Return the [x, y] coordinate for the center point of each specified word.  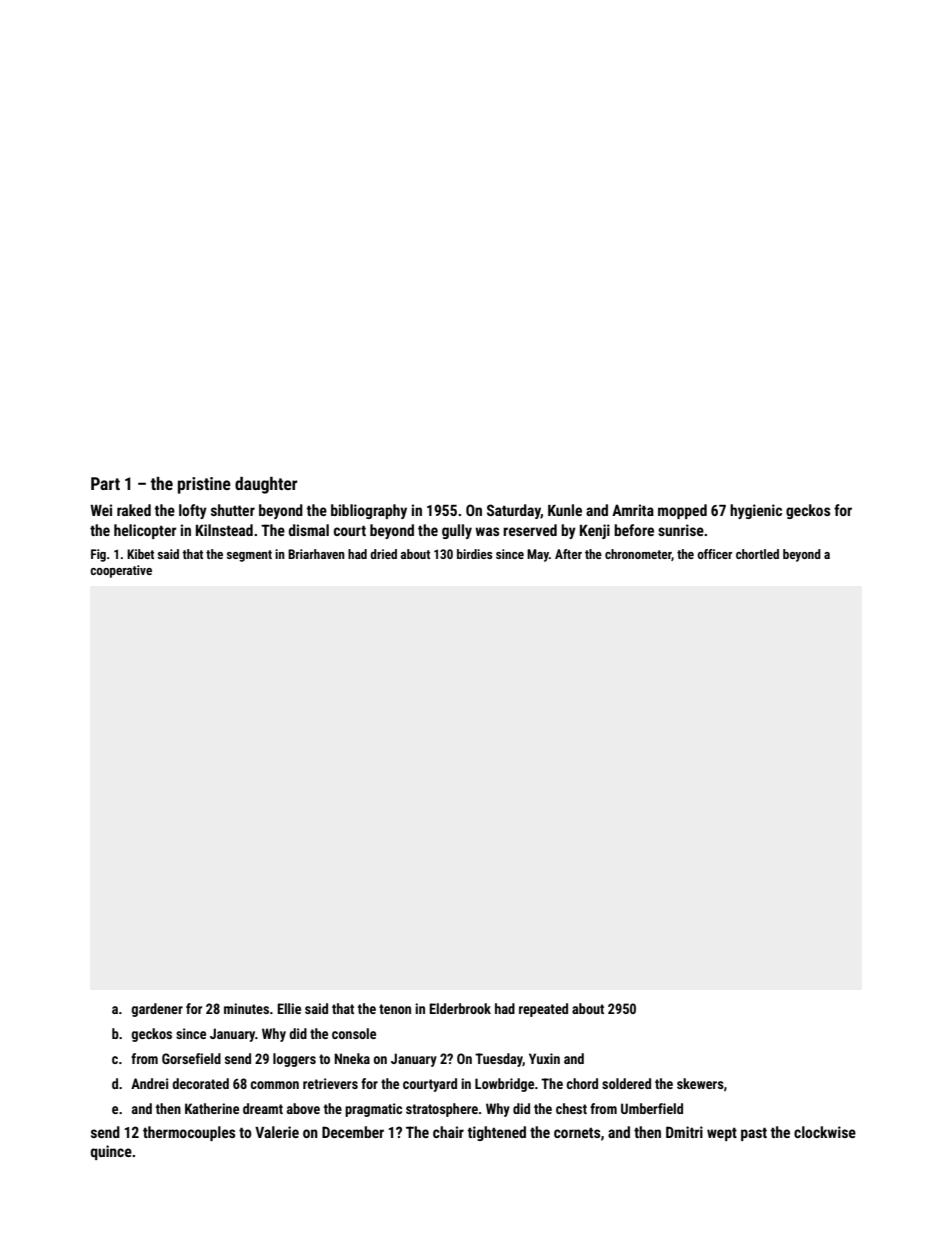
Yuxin [544, 1058]
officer [714, 554]
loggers [294, 1060]
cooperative [121, 571]
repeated [543, 1010]
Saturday [514, 511]
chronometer [638, 555]
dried [383, 554]
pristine [204, 485]
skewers [700, 1083]
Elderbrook [460, 1008]
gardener [157, 1010]
